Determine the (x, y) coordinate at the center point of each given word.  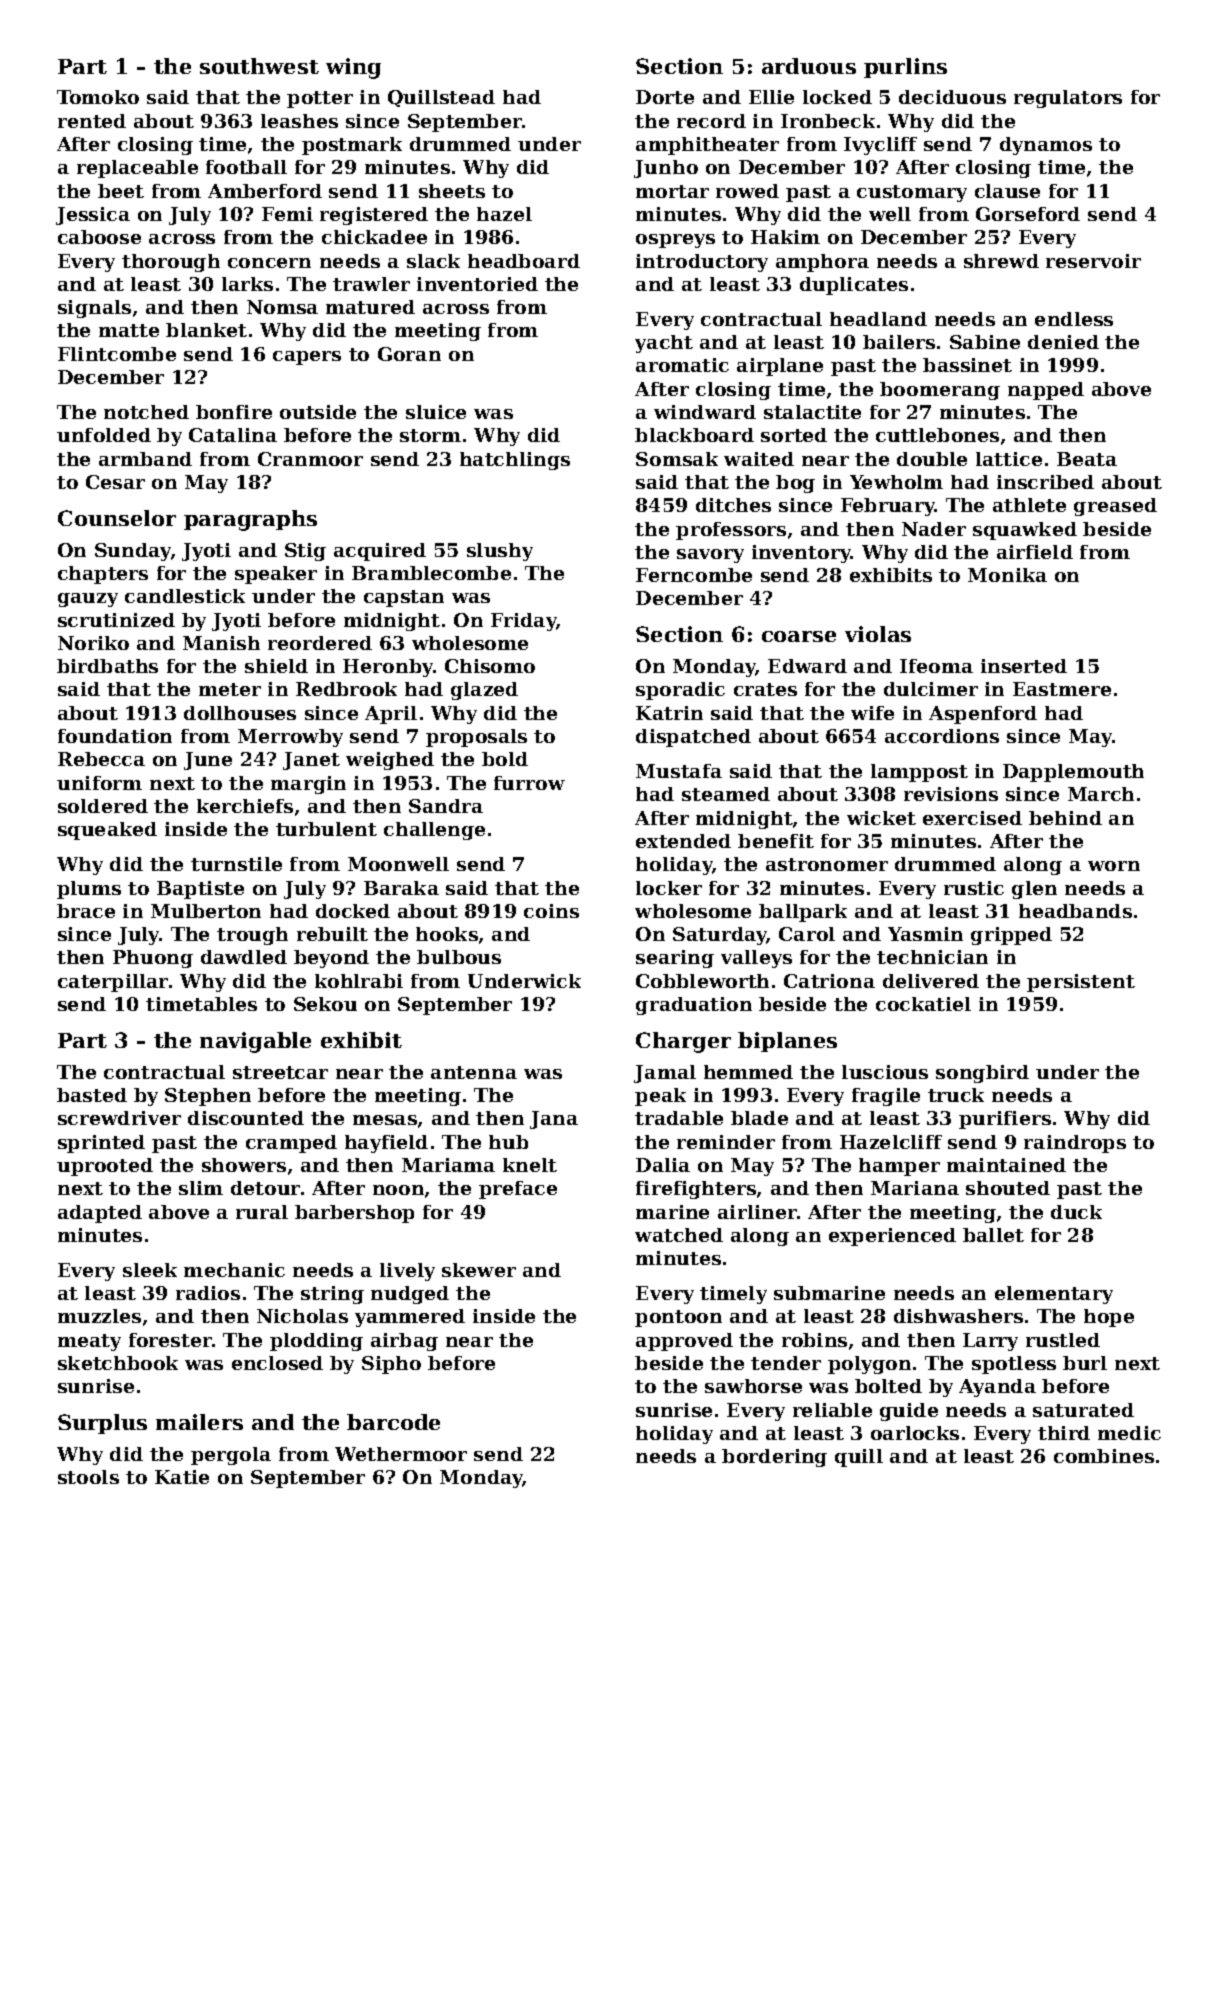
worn (1114, 866)
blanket (206, 330)
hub (508, 1142)
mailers (199, 1422)
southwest (259, 66)
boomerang (940, 391)
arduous (809, 66)
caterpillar (113, 983)
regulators (1068, 99)
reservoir (1093, 261)
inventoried (477, 284)
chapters (103, 575)
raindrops (1075, 1144)
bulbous (459, 957)
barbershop (354, 1214)
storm (430, 435)
